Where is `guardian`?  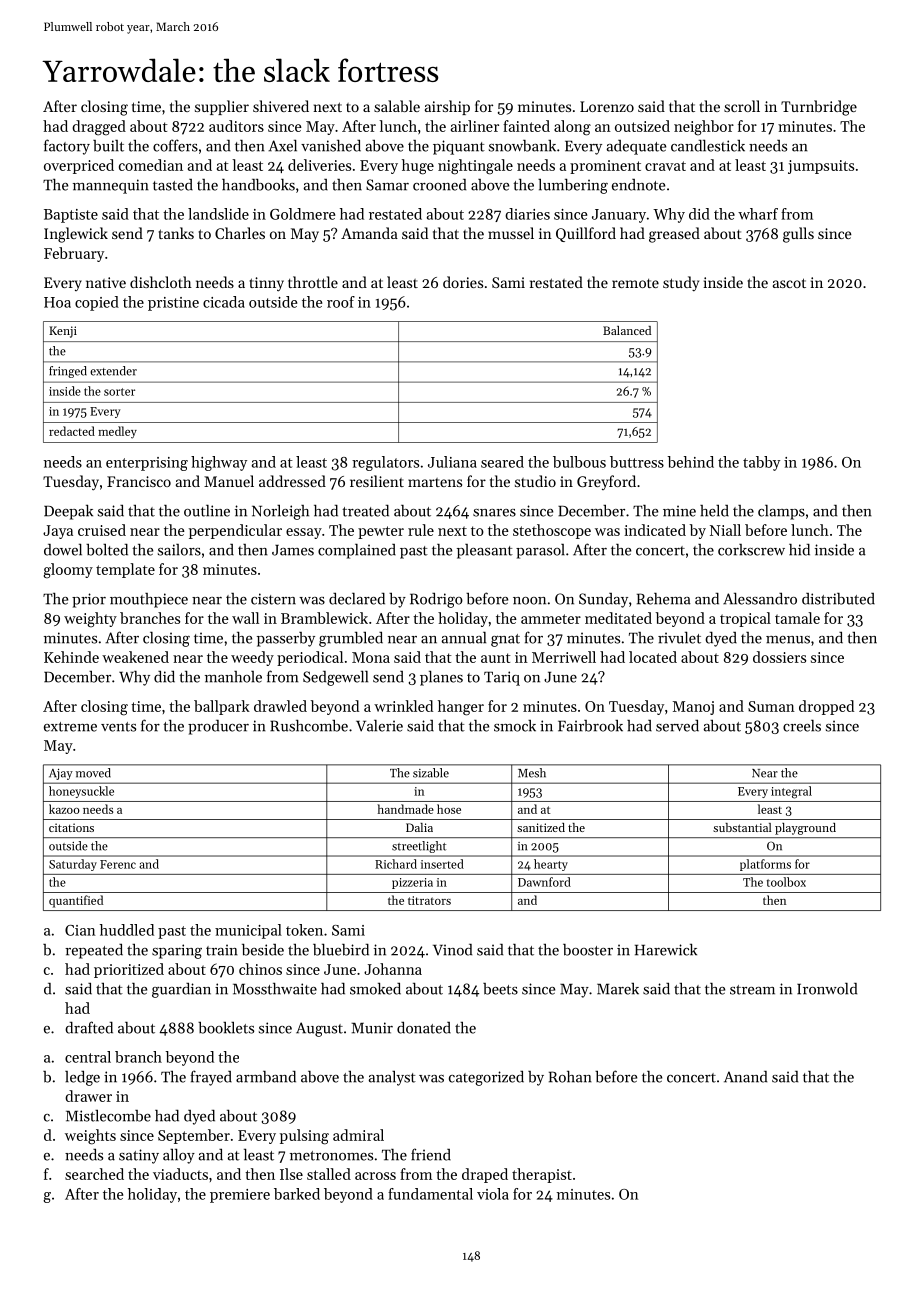
guardian is located at coordinates (181, 990).
